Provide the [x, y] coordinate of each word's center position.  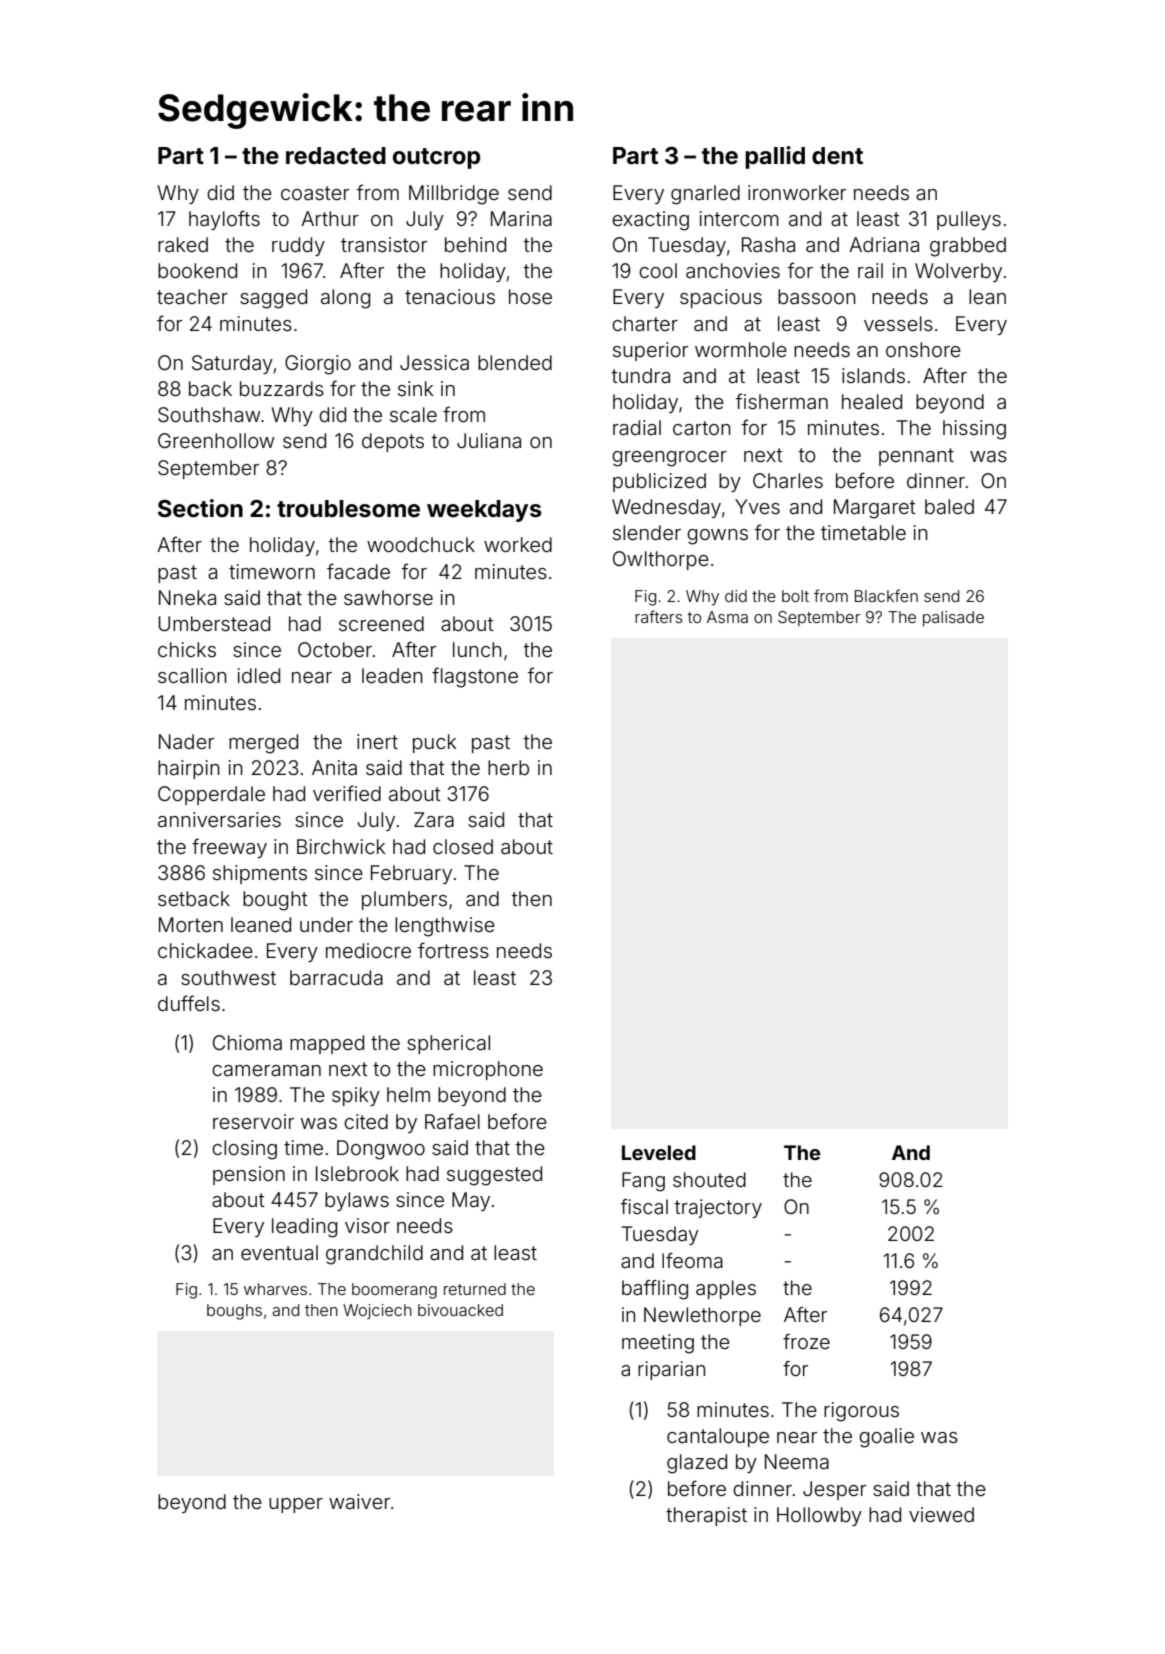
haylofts [224, 220]
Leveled [659, 1152]
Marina [521, 218]
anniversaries [219, 819]
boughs [234, 1312]
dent [837, 156]
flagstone [475, 677]
